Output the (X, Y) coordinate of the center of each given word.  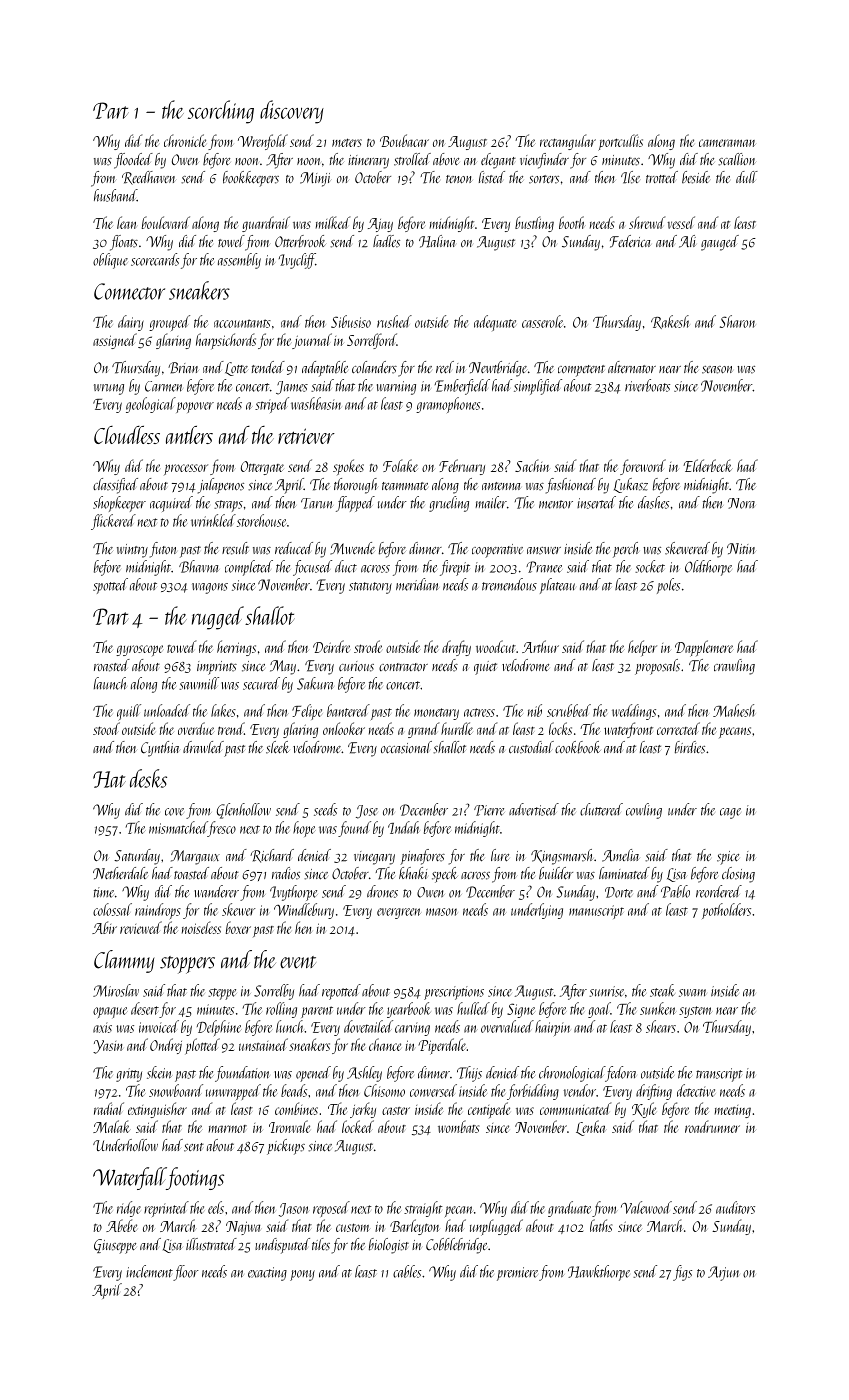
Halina (437, 241)
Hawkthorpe (599, 1273)
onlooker (344, 728)
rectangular (568, 142)
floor (186, 1273)
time (104, 892)
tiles (321, 1244)
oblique (110, 261)
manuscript (596, 912)
